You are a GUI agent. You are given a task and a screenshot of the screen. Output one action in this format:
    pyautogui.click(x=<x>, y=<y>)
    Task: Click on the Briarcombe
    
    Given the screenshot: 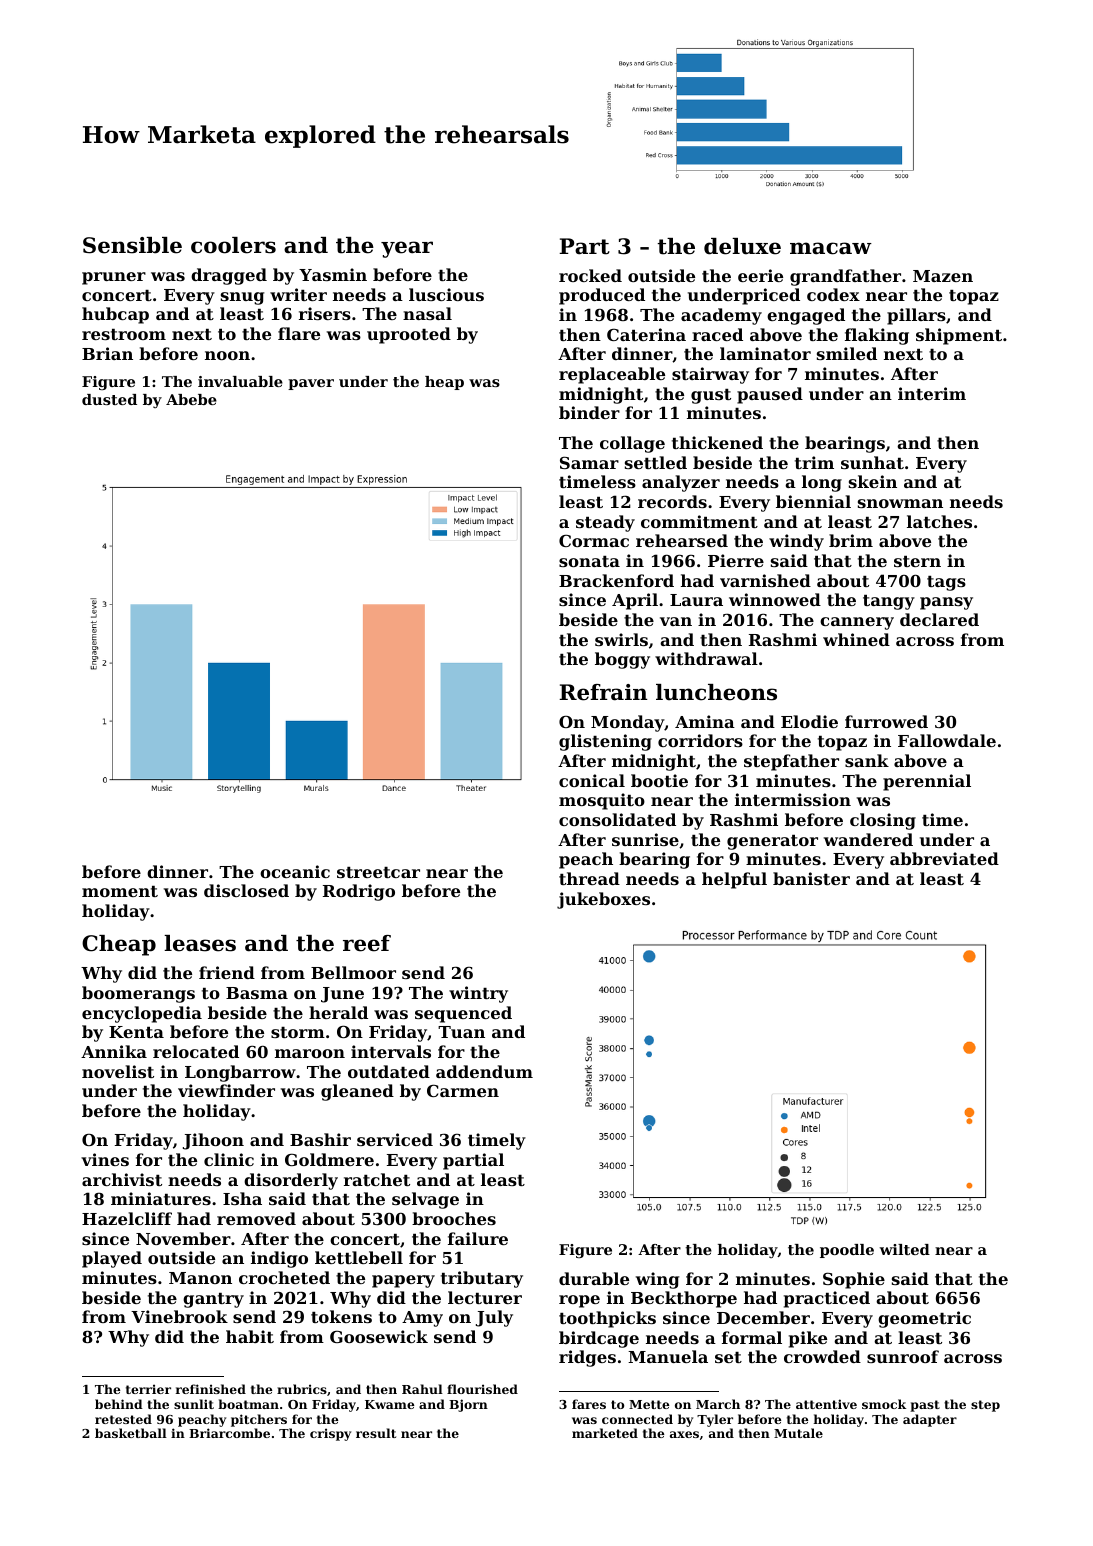 What is the action you would take?
    pyautogui.click(x=229, y=1433)
